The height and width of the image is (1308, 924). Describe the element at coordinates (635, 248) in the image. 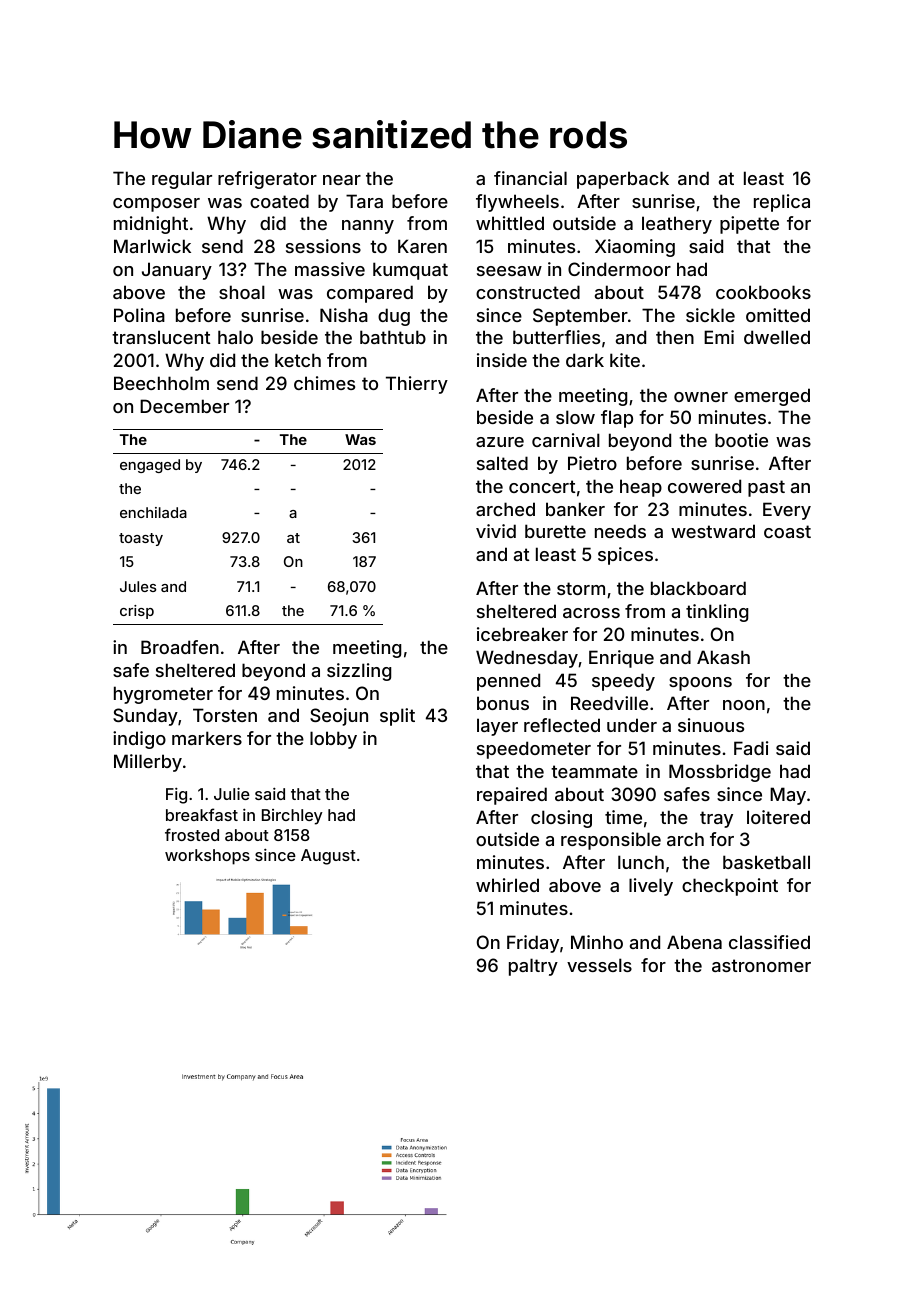

I see `Xiaoming` at that location.
